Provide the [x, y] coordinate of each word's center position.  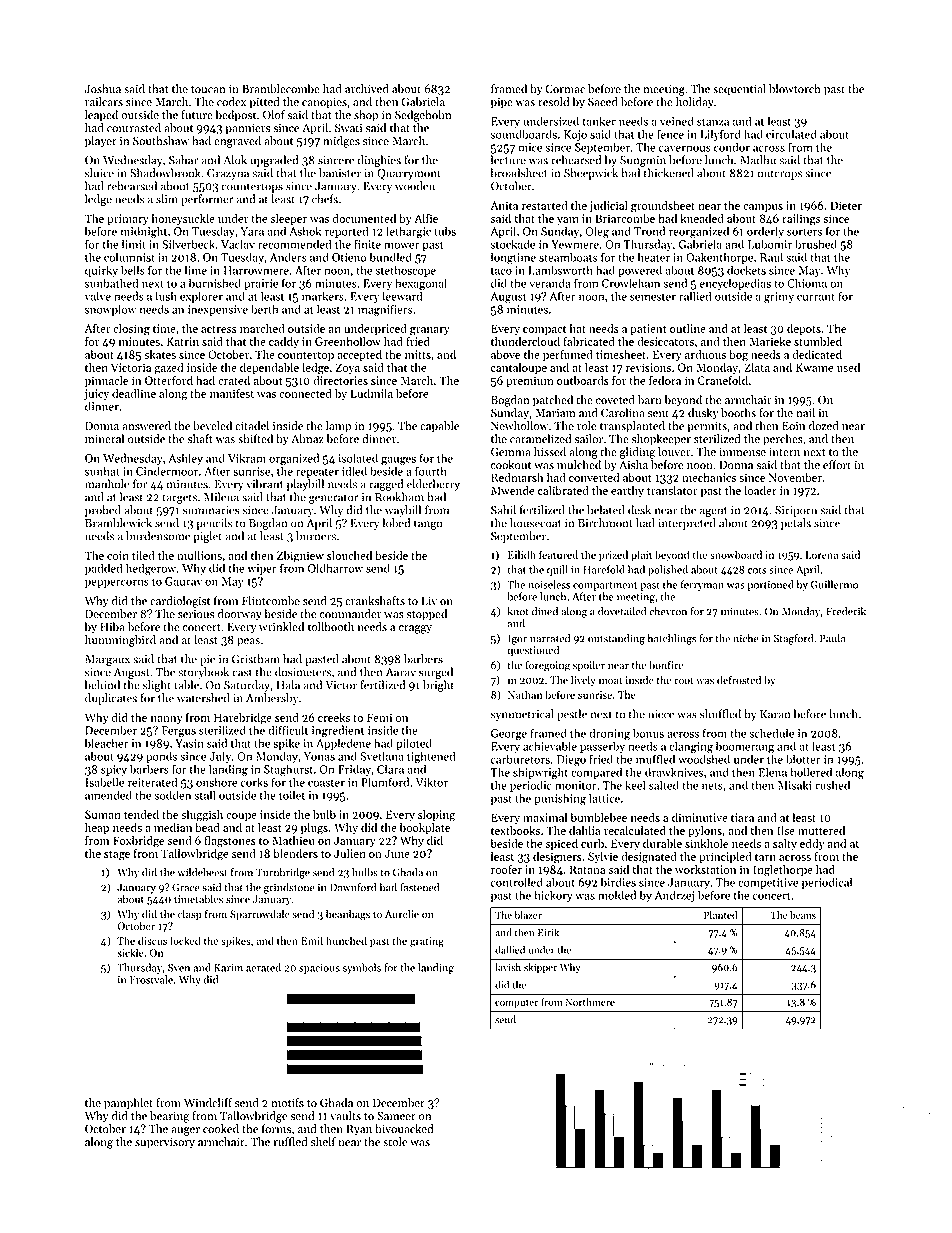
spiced [562, 844]
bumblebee [599, 817]
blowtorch [795, 89]
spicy [114, 770]
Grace [186, 887]
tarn [765, 857]
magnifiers [385, 310]
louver [674, 452]
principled [725, 857]
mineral [104, 439]
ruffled [290, 1142]
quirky [101, 271]
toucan [208, 90]
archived [367, 89]
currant [816, 297]
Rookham [399, 497]
